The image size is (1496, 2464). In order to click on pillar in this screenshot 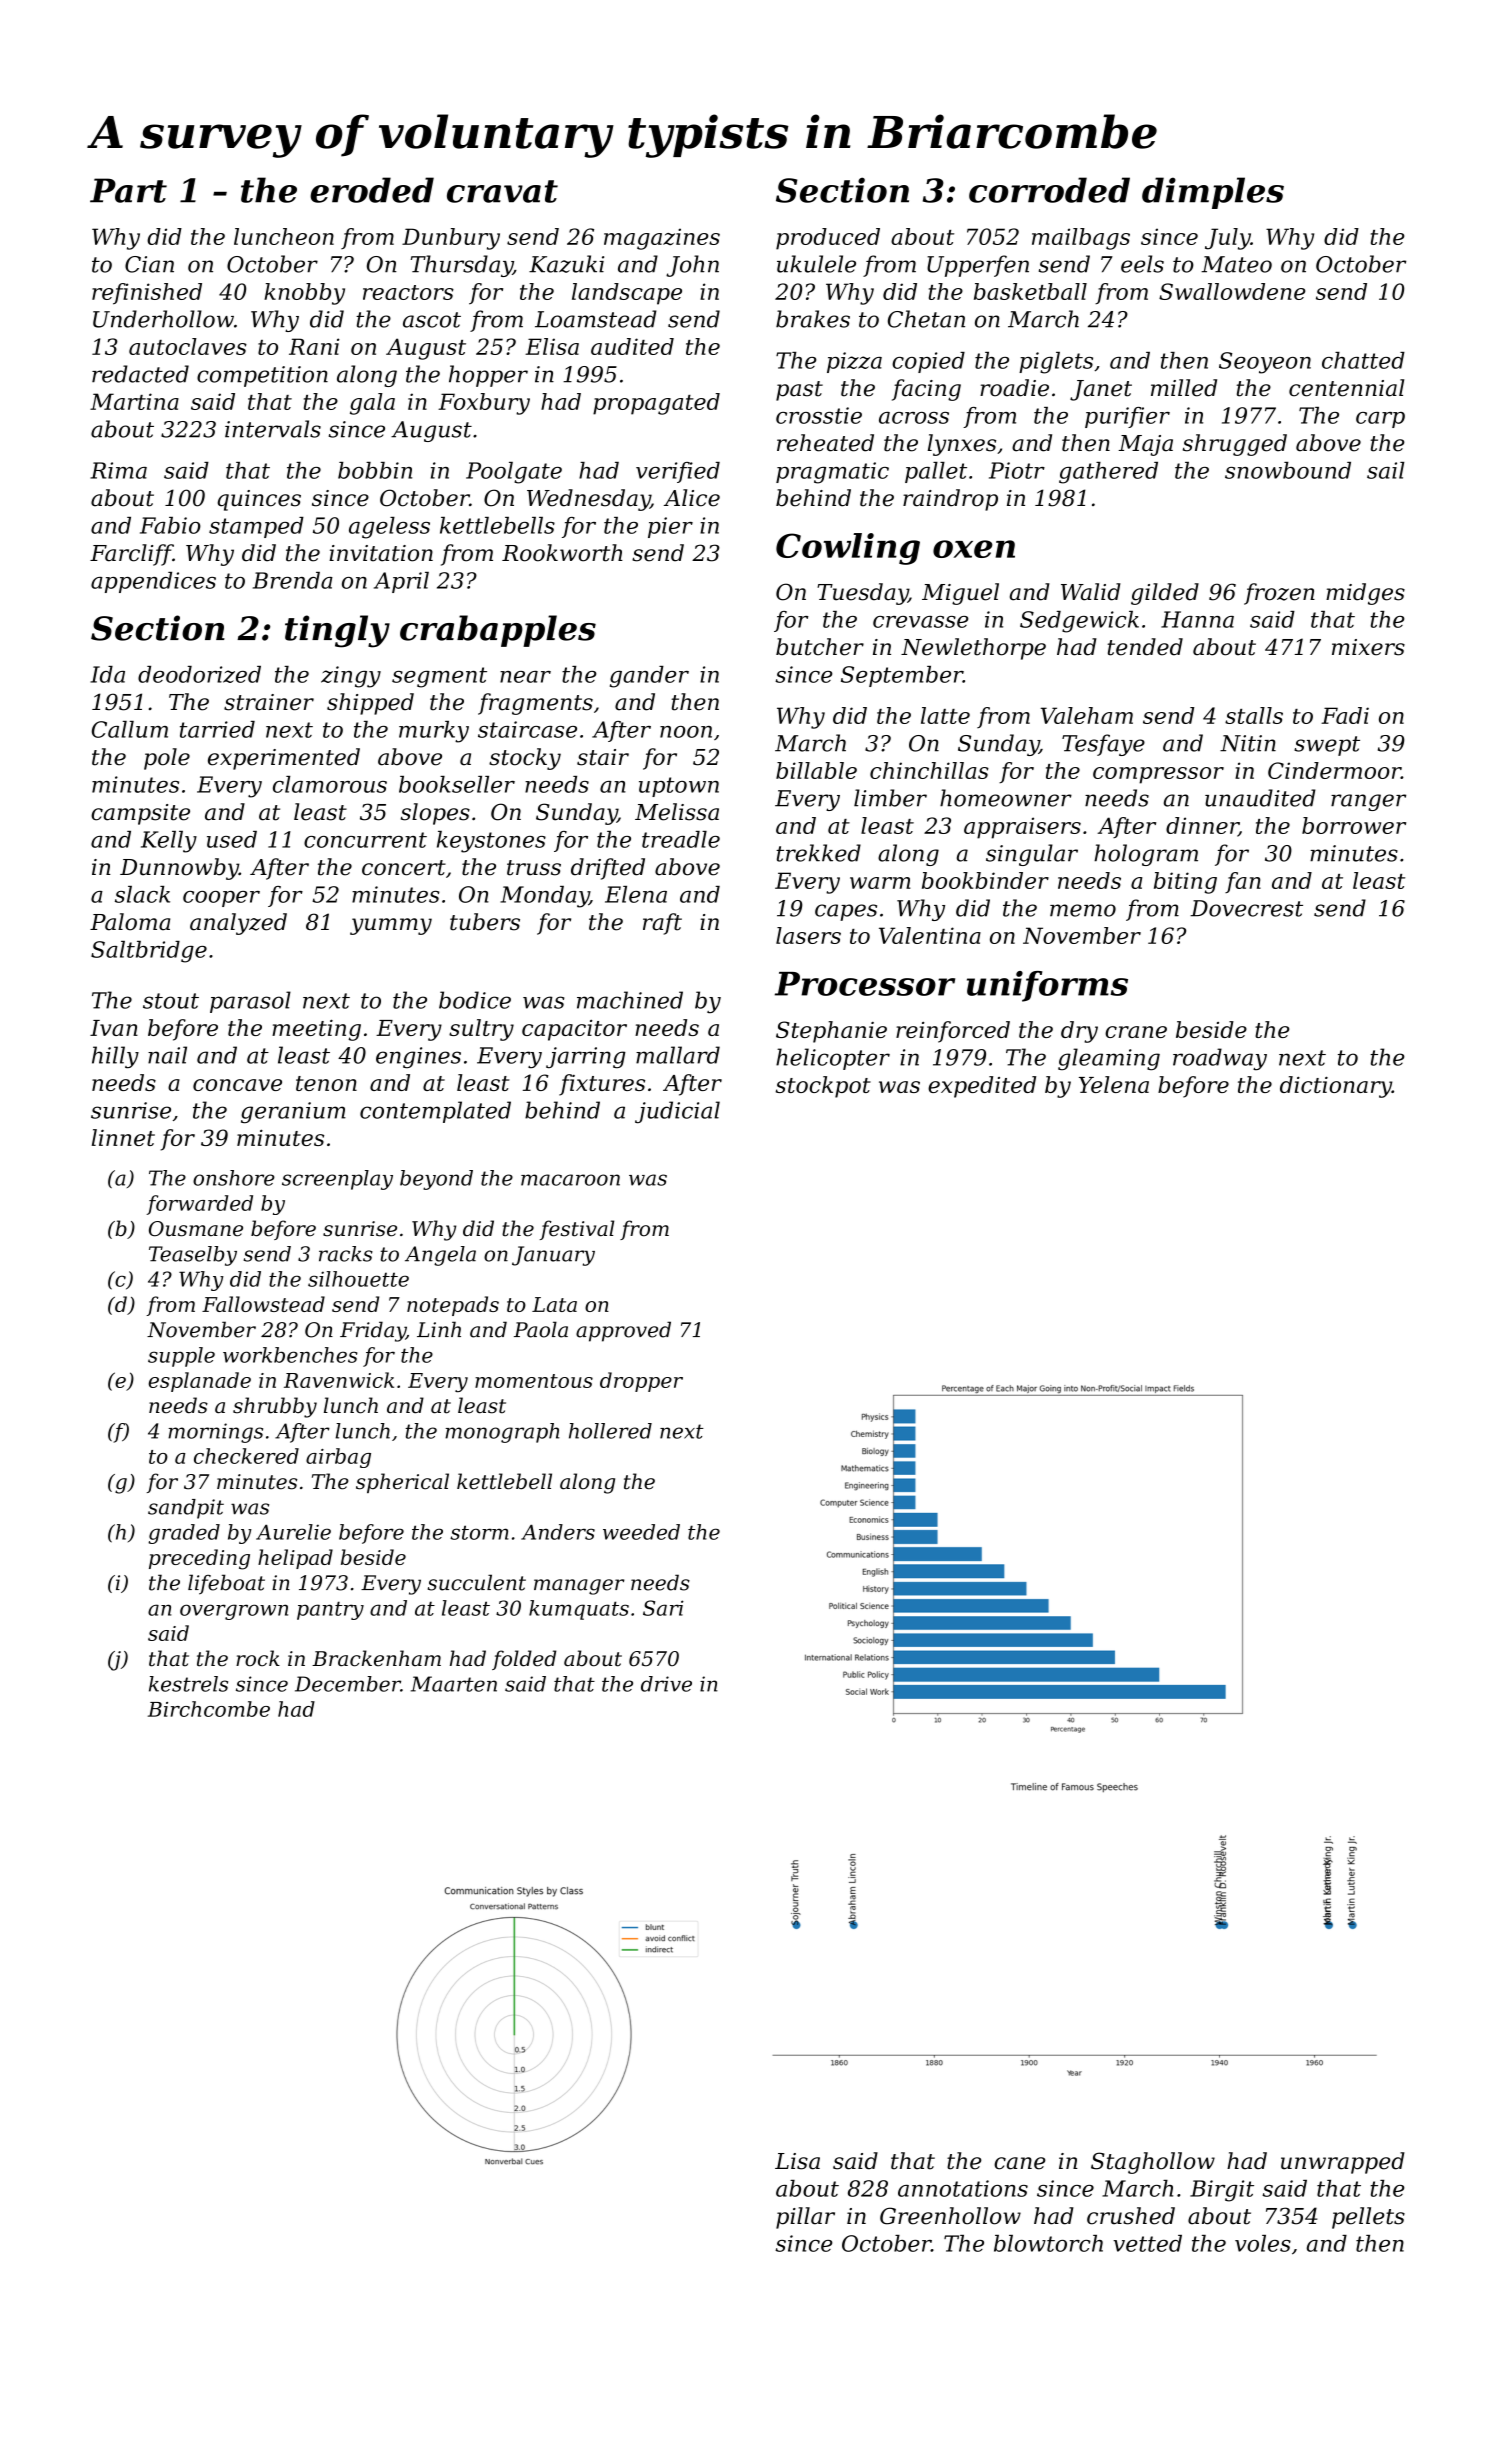, I will do `click(805, 2218)`.
